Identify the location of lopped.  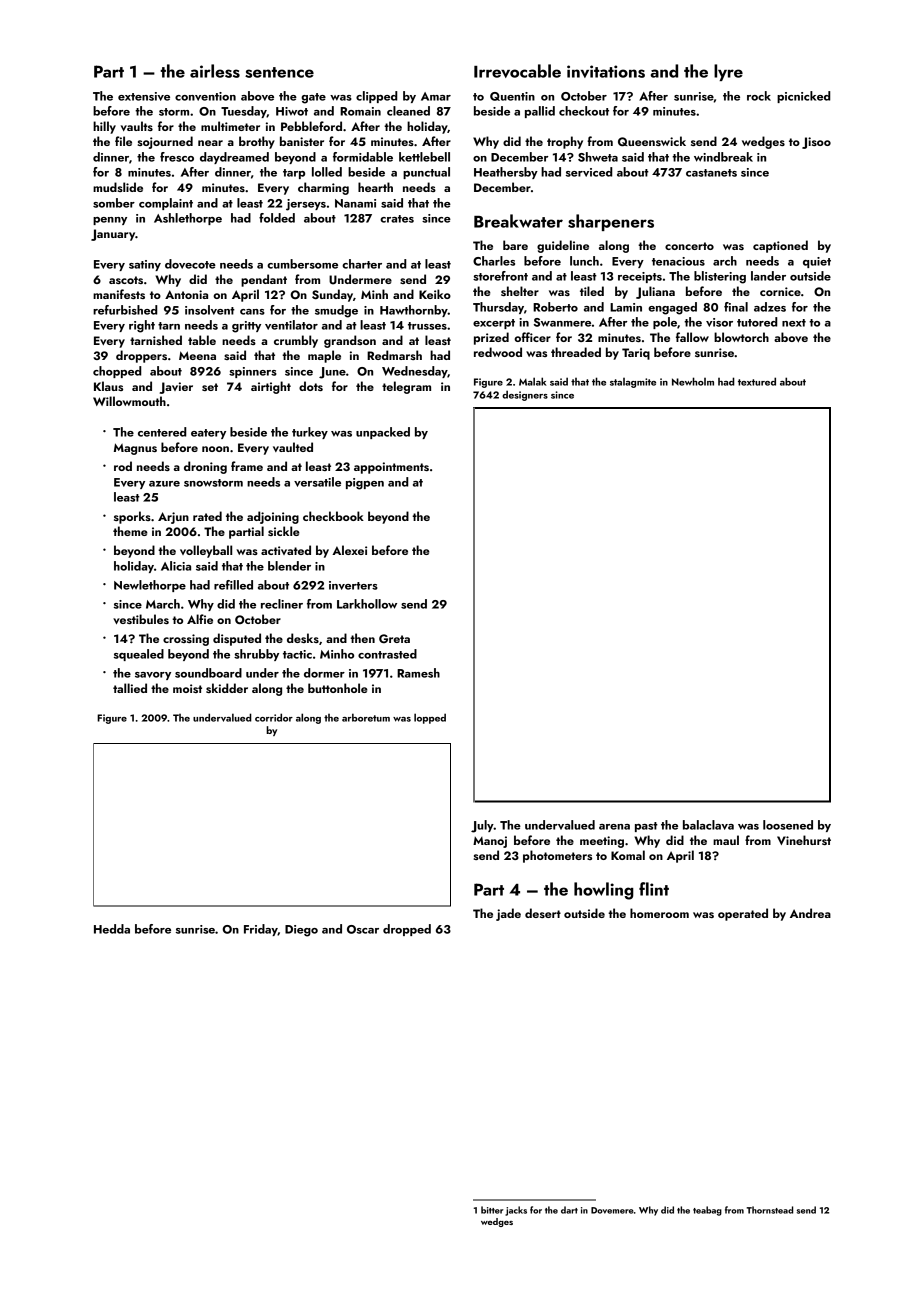
(430, 718).
